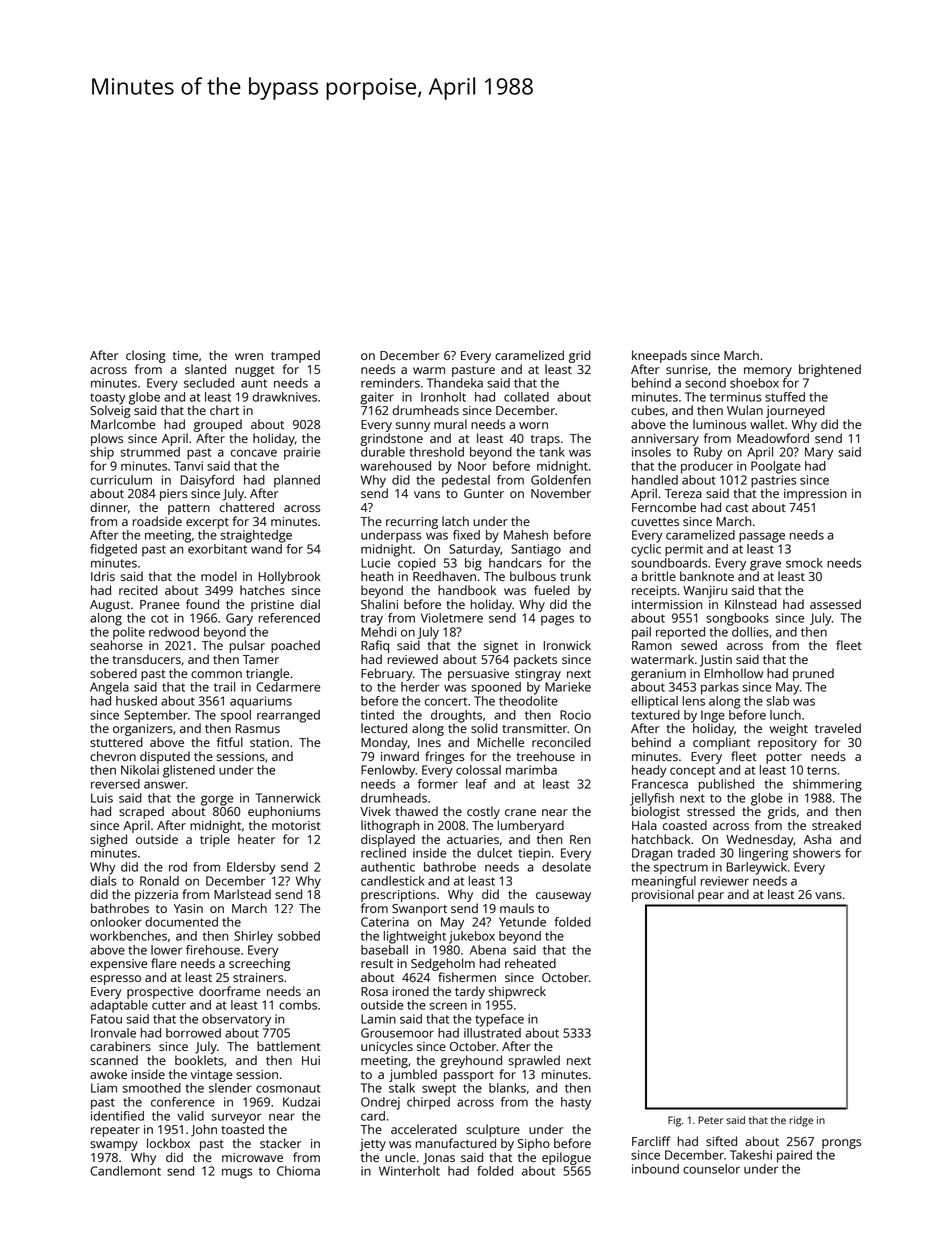 This document has height=1233, width=952. What do you see at coordinates (526, 397) in the document?
I see `collated` at bounding box center [526, 397].
